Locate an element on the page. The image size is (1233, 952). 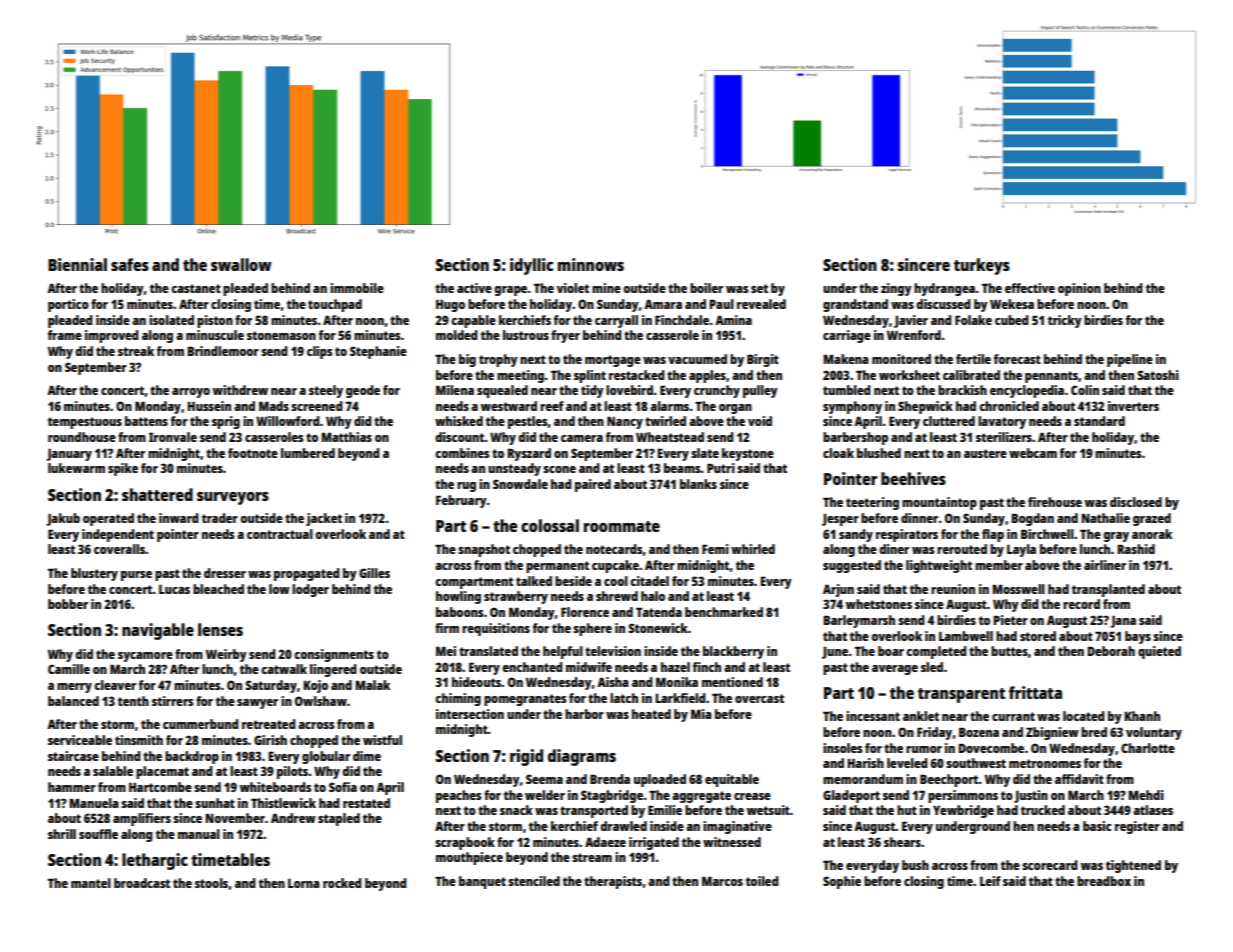
disclosed is located at coordinates (1136, 502).
